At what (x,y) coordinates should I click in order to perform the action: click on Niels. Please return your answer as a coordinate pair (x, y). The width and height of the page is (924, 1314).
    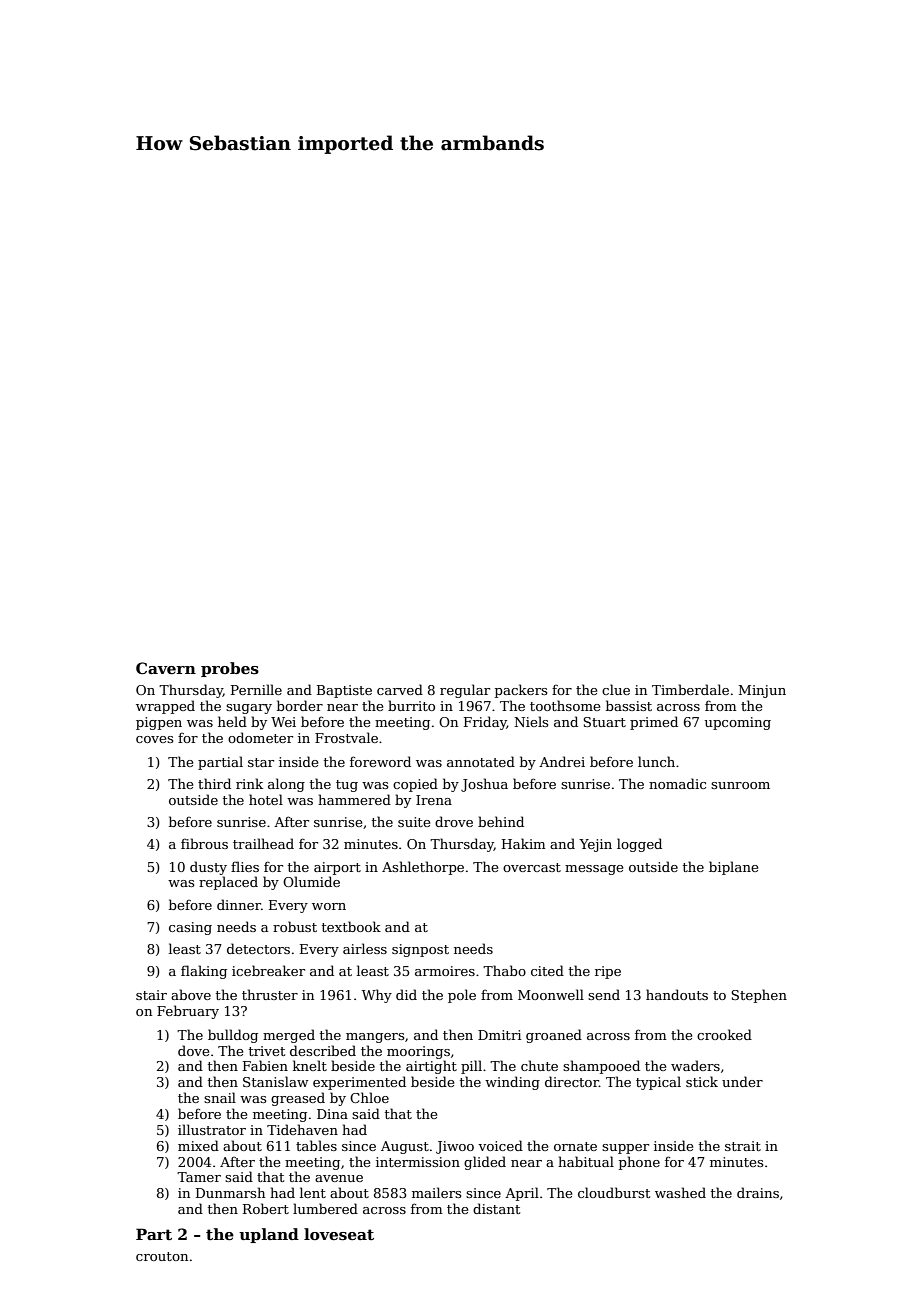
    Looking at the image, I should click on (531, 721).
